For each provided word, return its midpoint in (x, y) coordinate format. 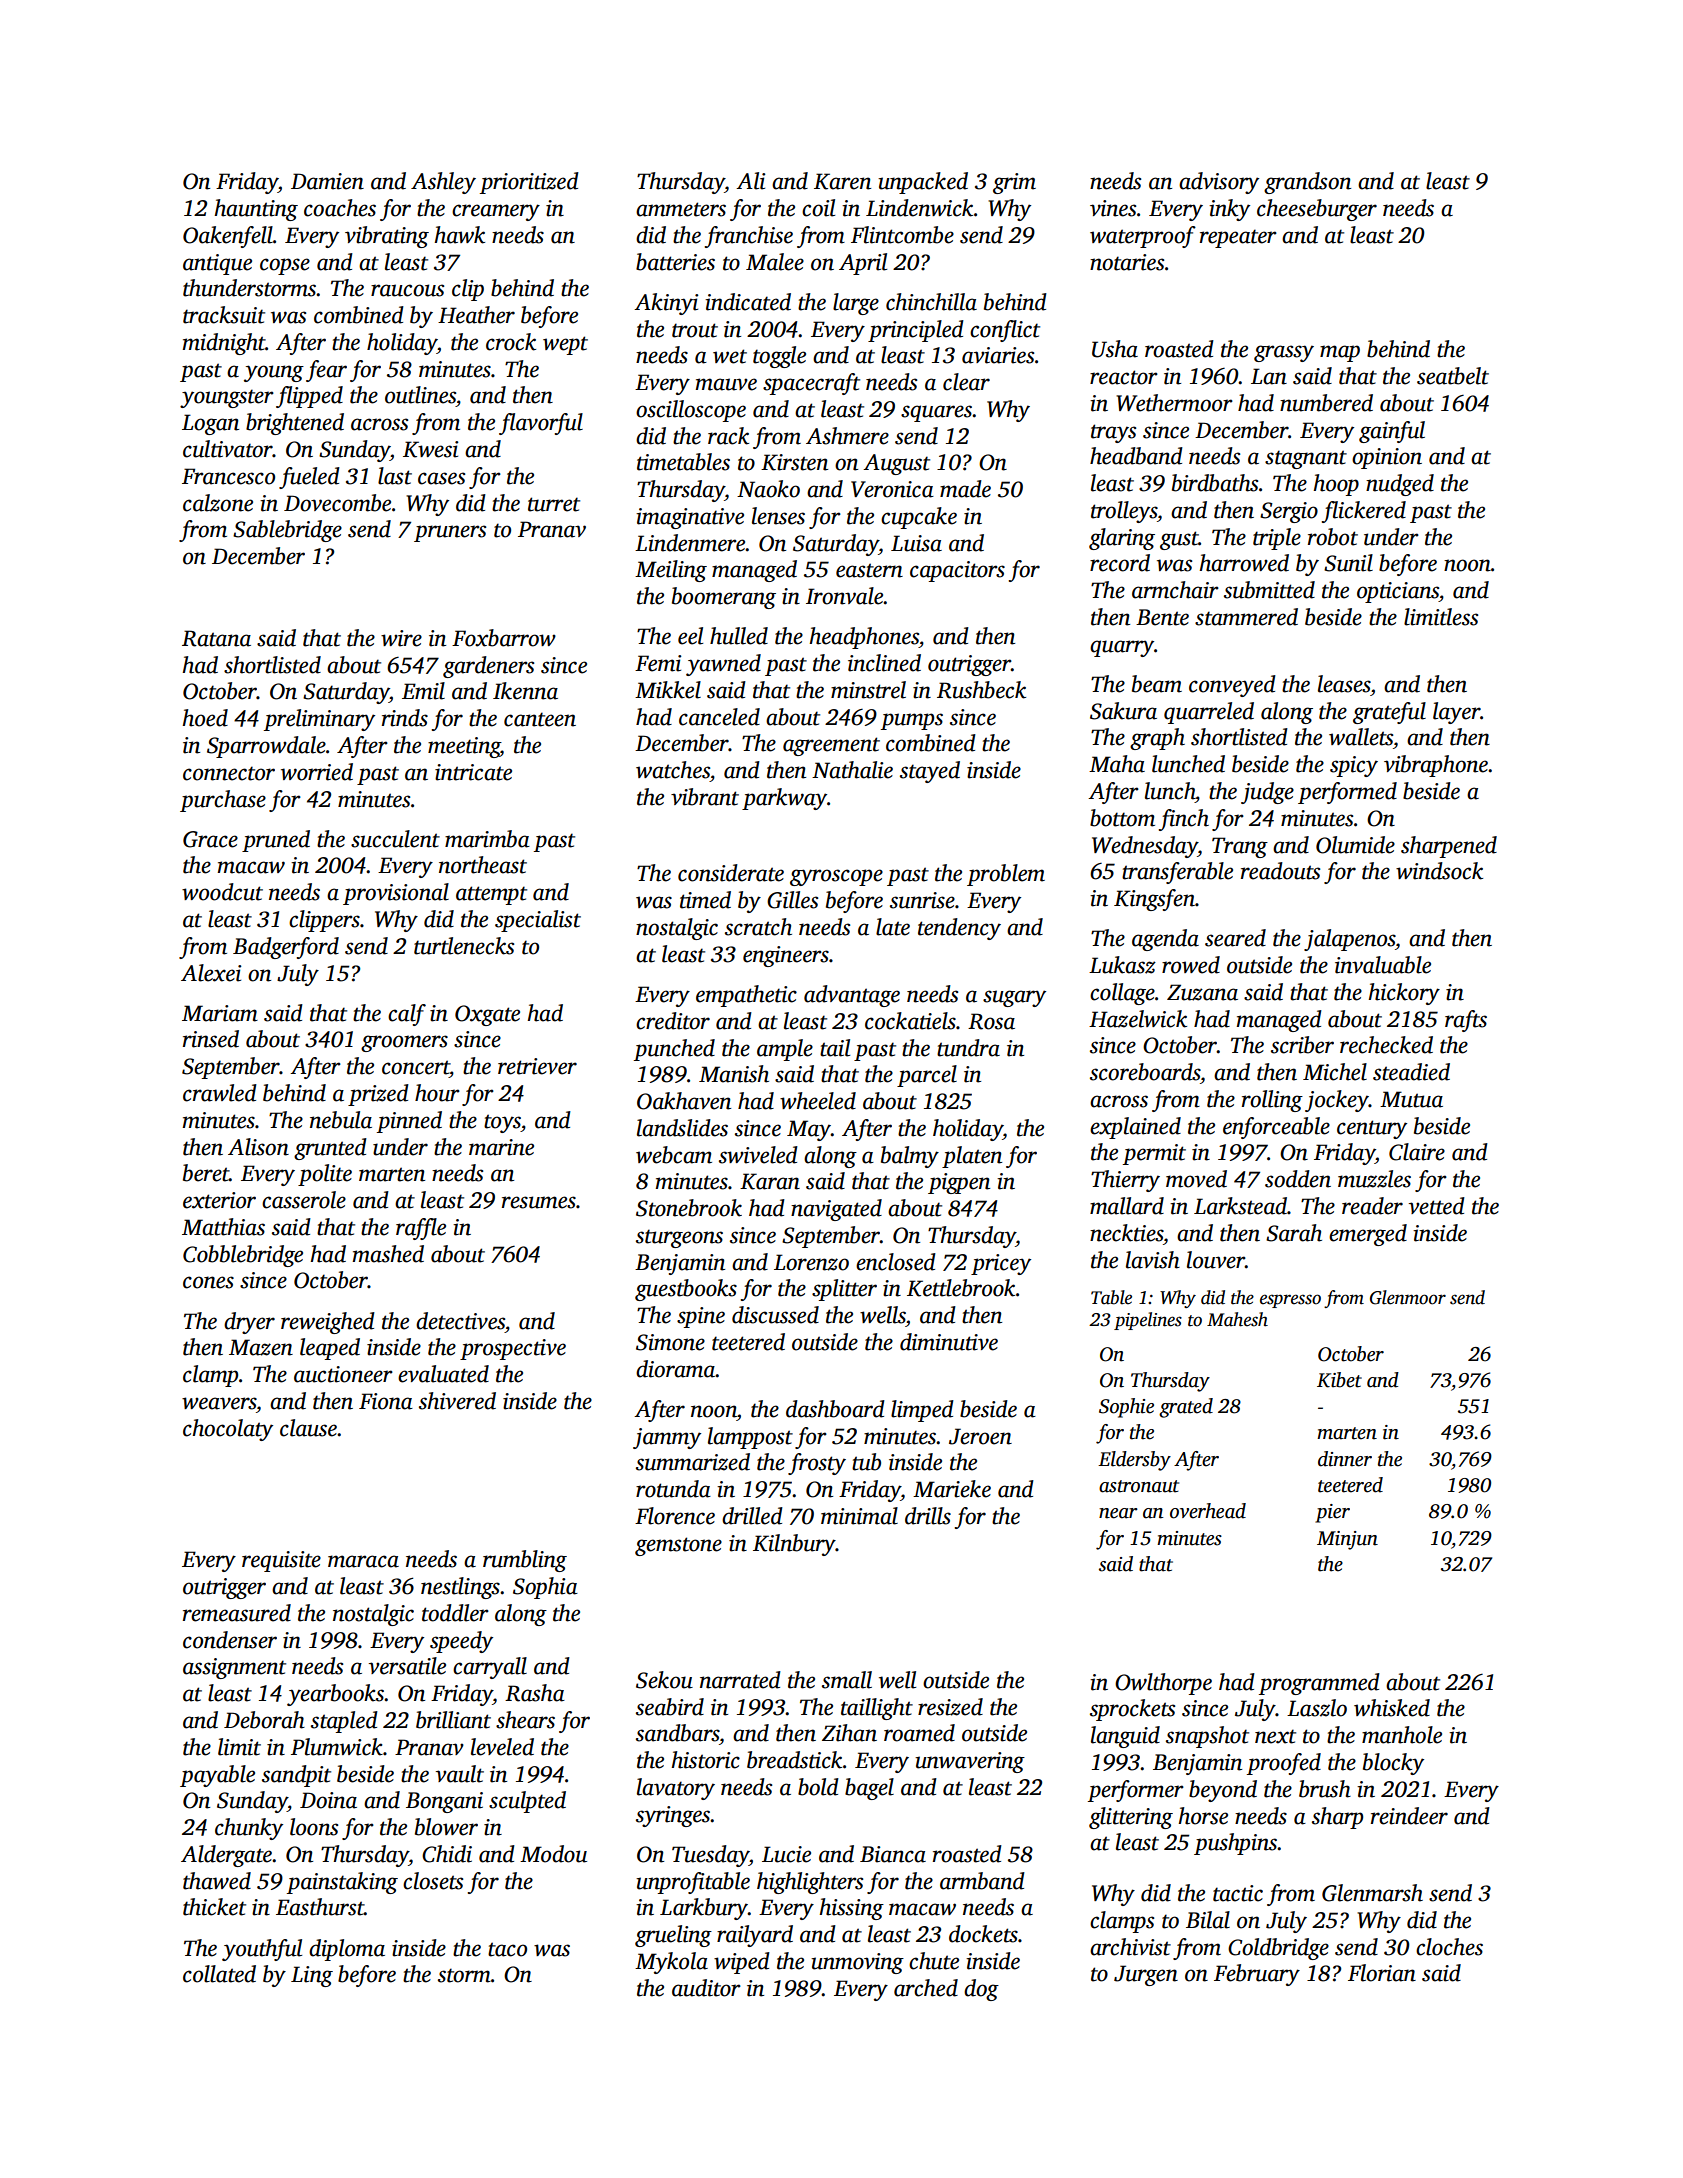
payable (217, 1776)
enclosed (896, 1262)
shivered (457, 1401)
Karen (842, 181)
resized (950, 1707)
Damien (327, 181)
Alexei (211, 973)
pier (1332, 1513)
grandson (1307, 183)
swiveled (758, 1155)
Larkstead (1240, 1206)
